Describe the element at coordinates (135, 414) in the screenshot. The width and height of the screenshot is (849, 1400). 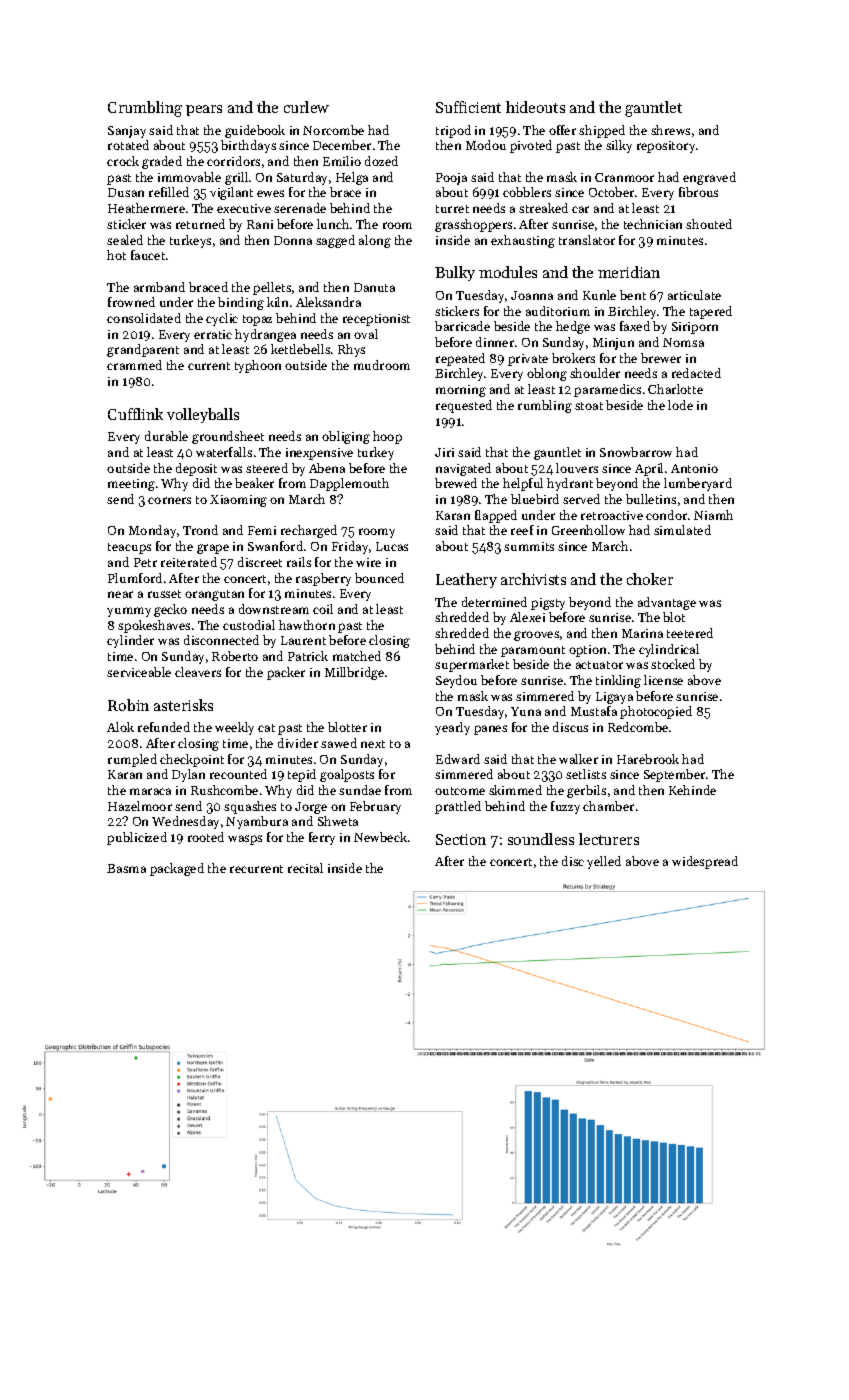
I see `Cufflink` at that location.
